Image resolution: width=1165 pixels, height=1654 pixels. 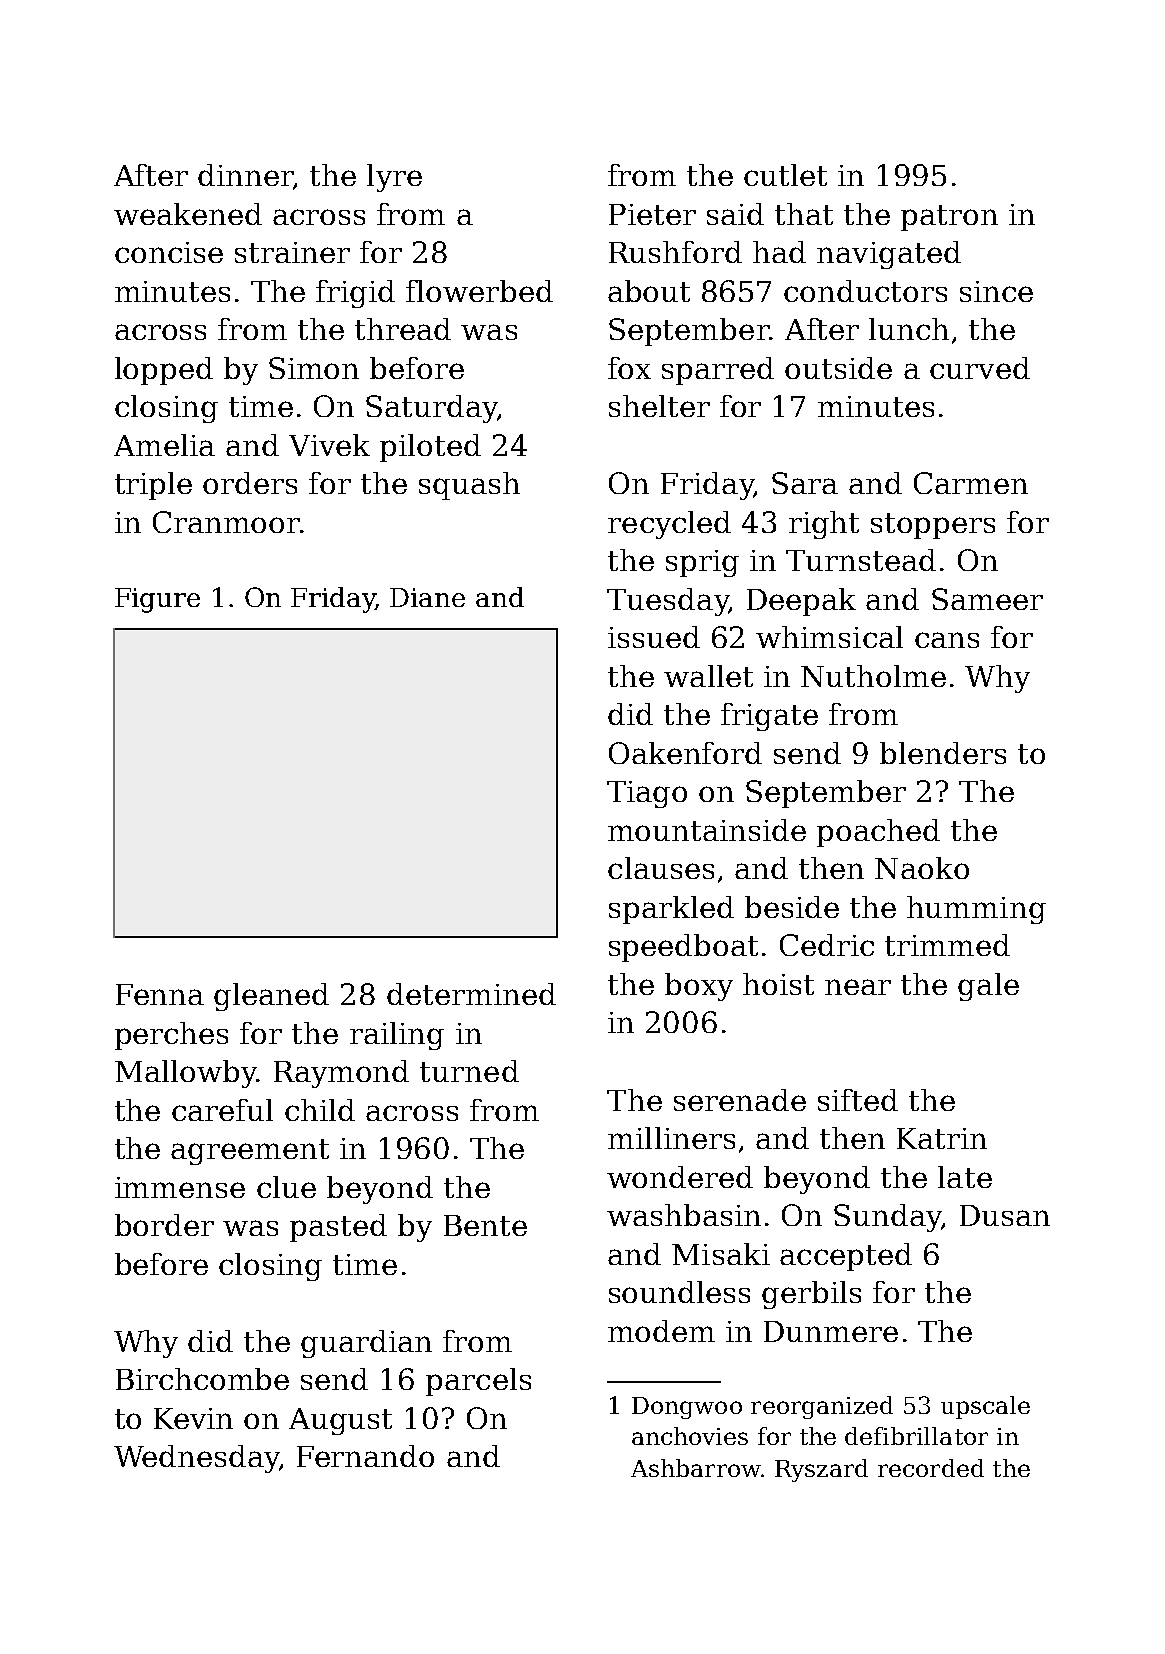 What do you see at coordinates (188, 214) in the image?
I see `weakened` at bounding box center [188, 214].
